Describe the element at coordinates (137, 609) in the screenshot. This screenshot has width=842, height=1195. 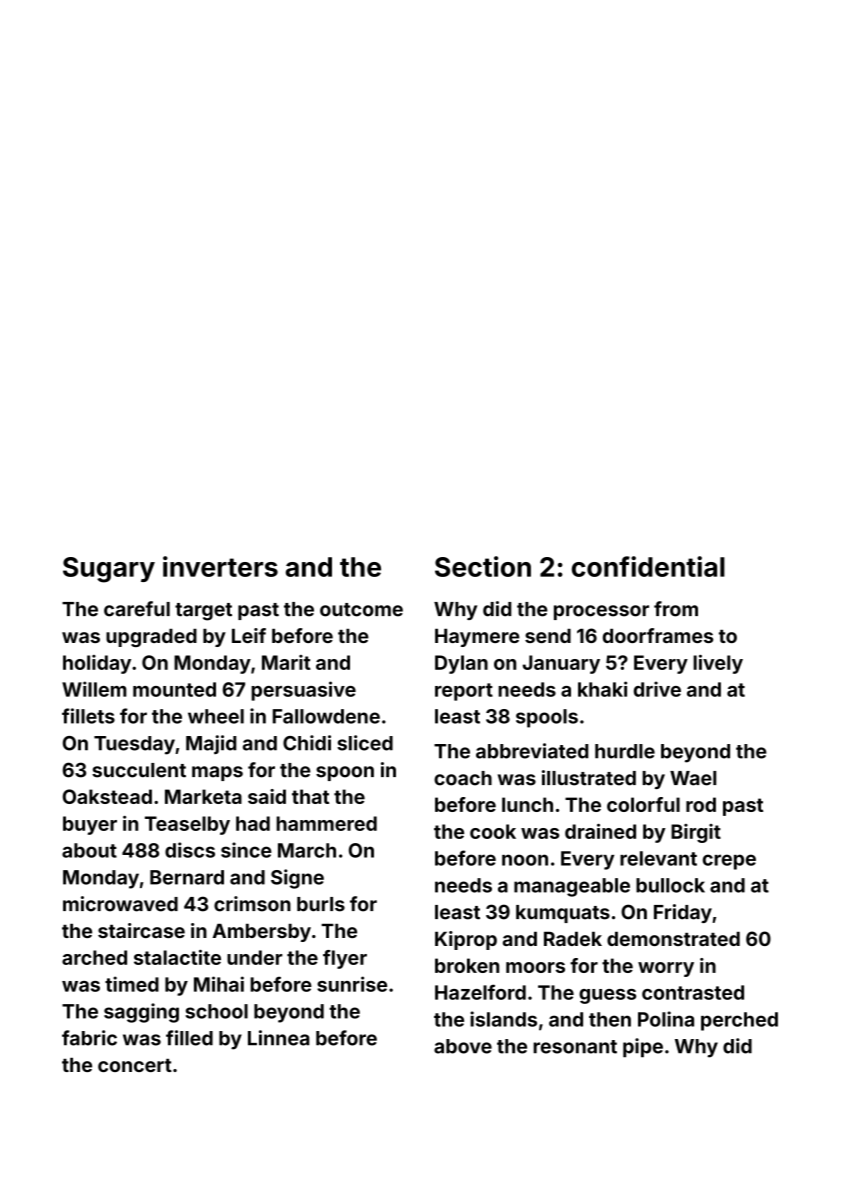
I see `careful` at that location.
